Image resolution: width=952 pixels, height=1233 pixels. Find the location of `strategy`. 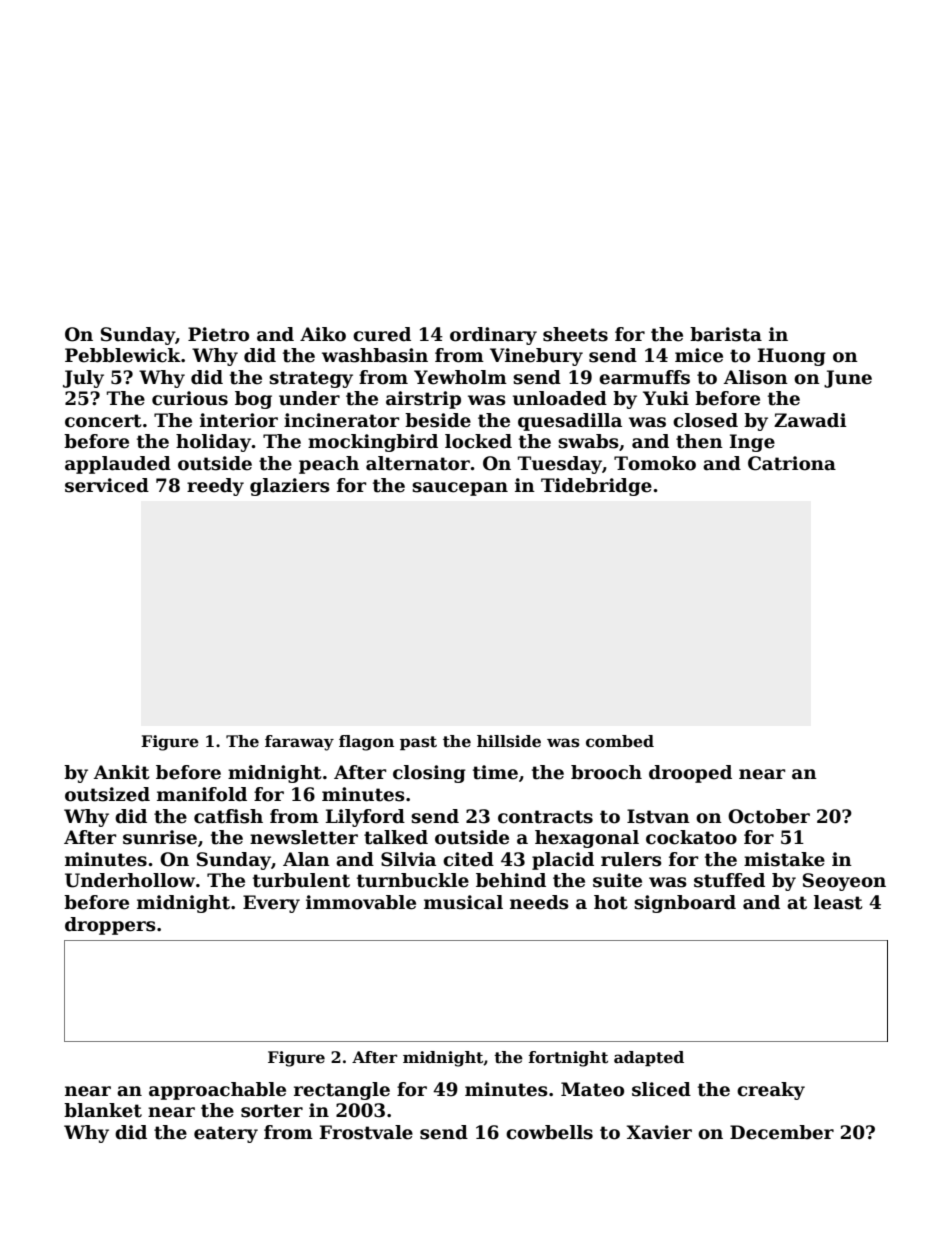

strategy is located at coordinates (311, 379).
